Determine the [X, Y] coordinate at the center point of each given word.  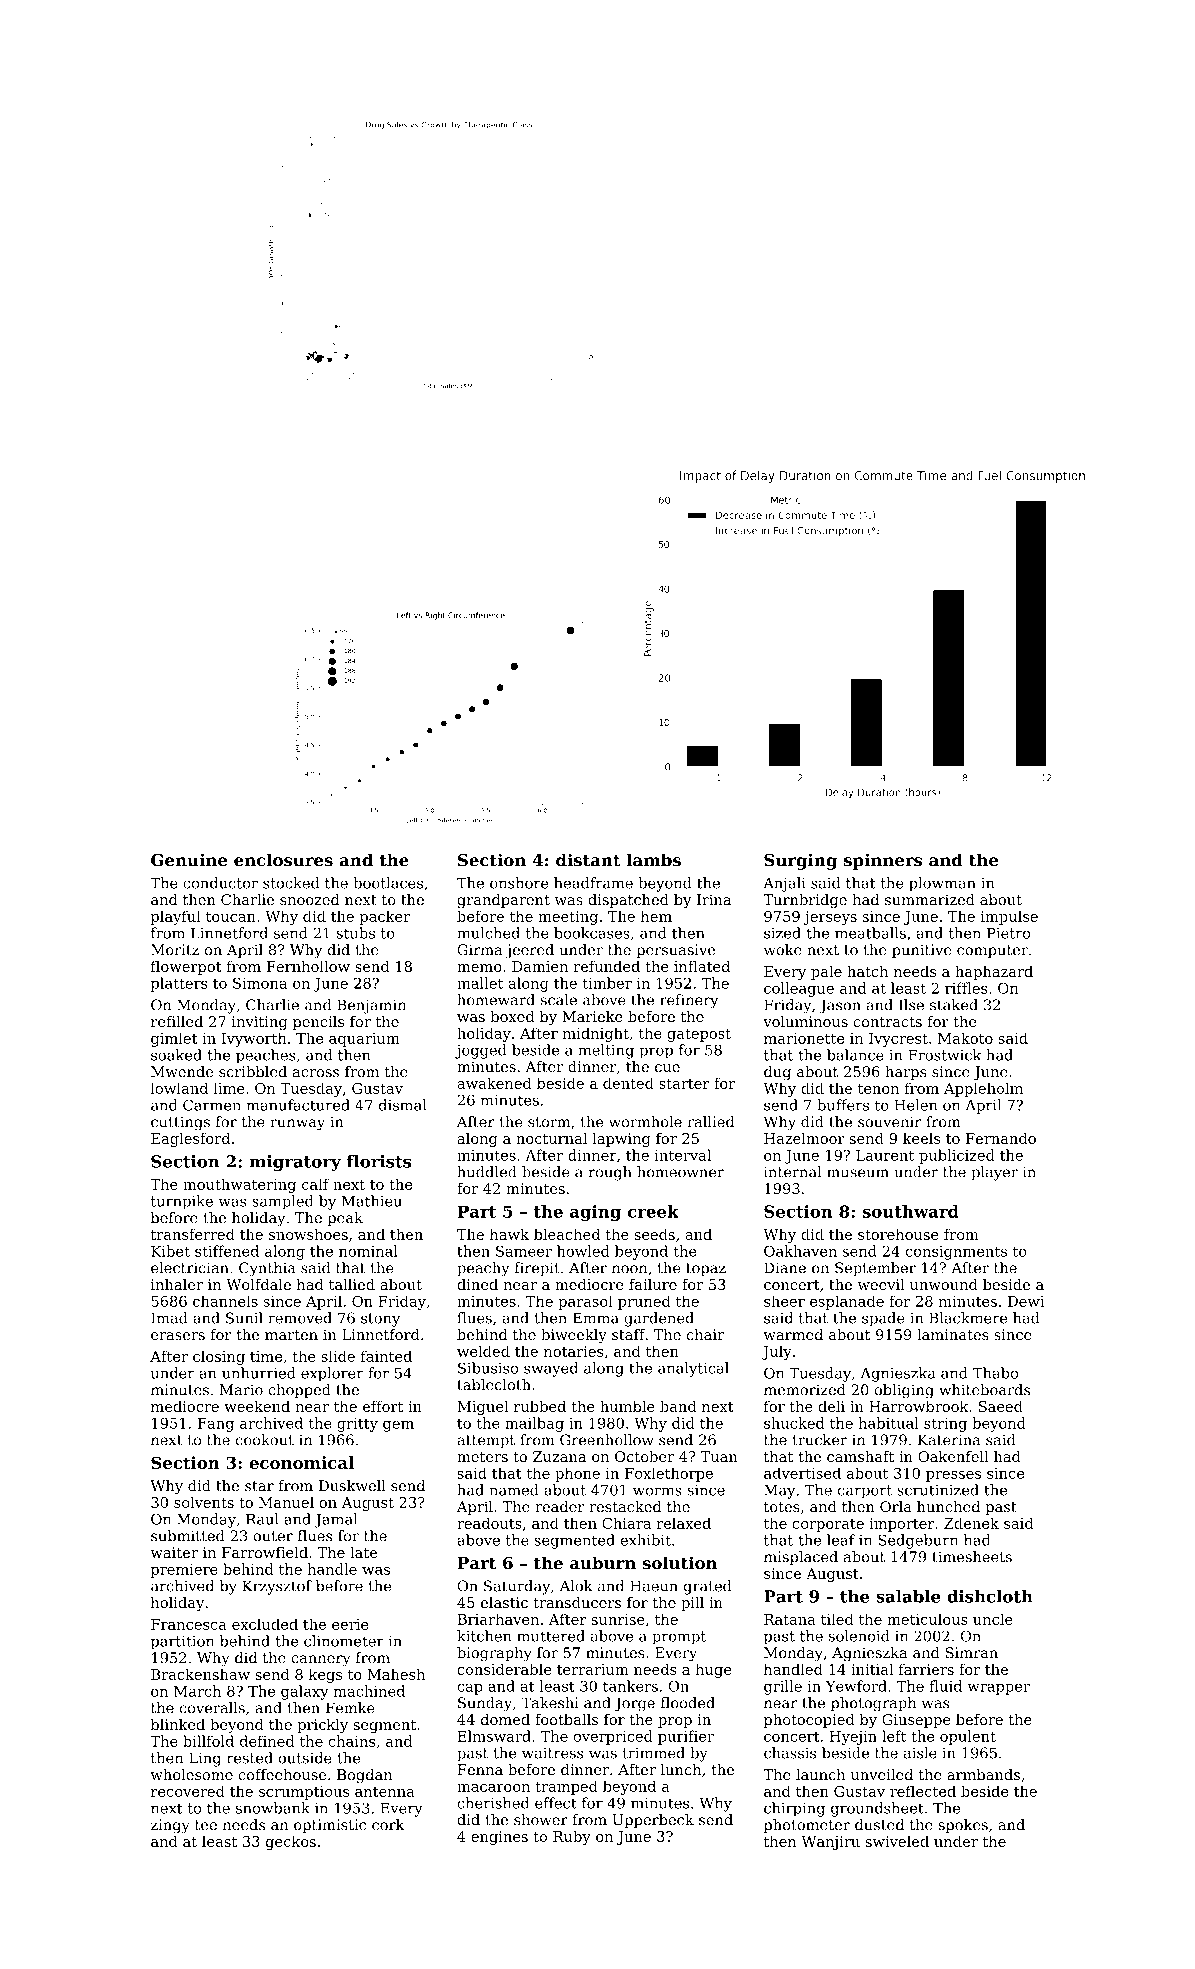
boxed [512, 1016]
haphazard [994, 972]
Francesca [189, 1624]
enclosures [283, 860]
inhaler [177, 1284]
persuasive [676, 951]
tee [206, 1825]
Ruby [572, 1837]
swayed [551, 1369]
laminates [953, 1334]
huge [714, 1670]
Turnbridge [805, 901]
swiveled [897, 1841]
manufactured [298, 1105]
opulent [968, 1737]
